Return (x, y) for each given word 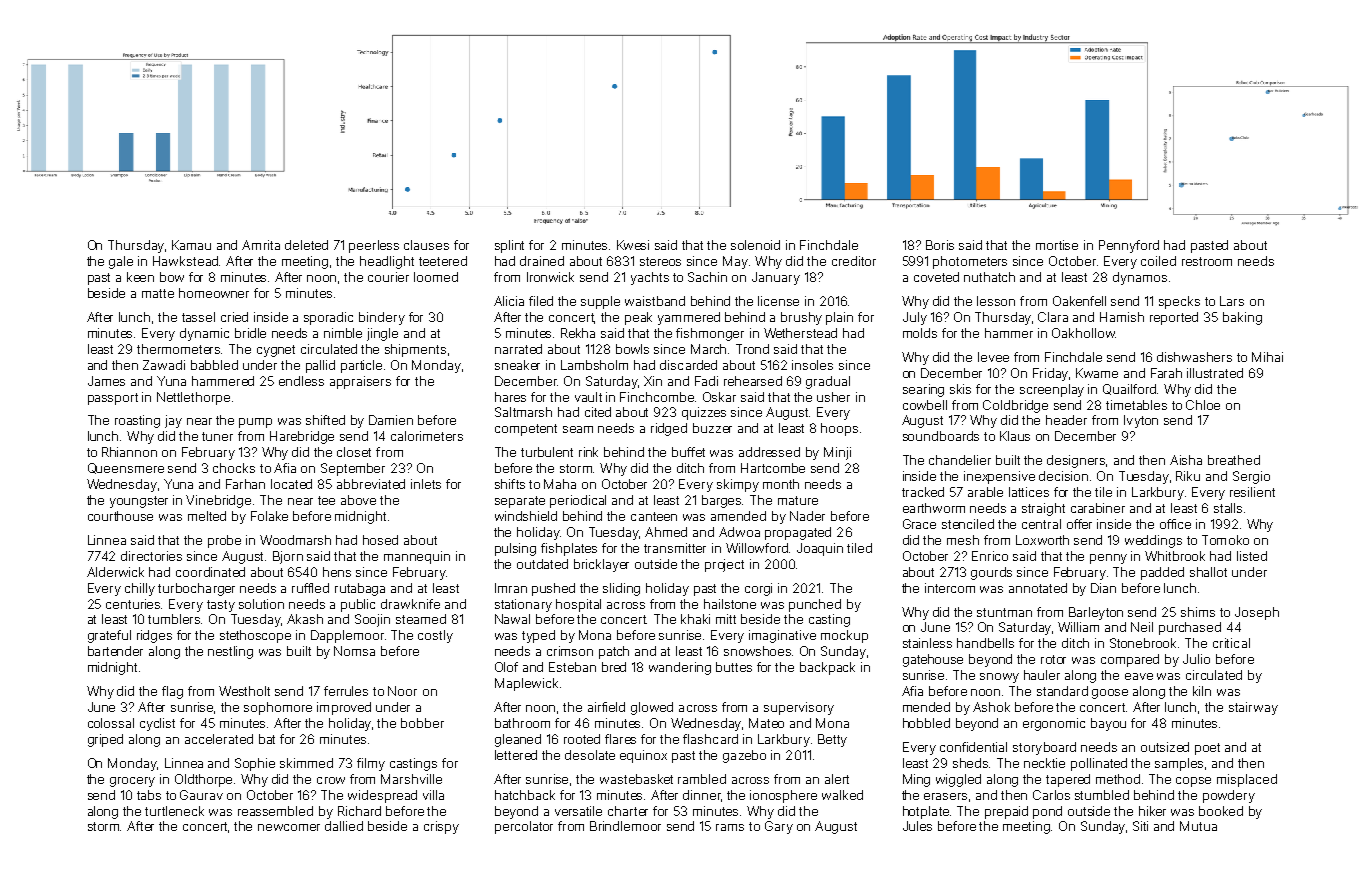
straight (1043, 509)
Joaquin (820, 549)
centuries (134, 604)
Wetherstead (800, 333)
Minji (837, 453)
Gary (779, 827)
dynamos (1140, 278)
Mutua (1198, 826)
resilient (1252, 492)
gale (121, 262)
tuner (217, 436)
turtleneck (174, 811)
